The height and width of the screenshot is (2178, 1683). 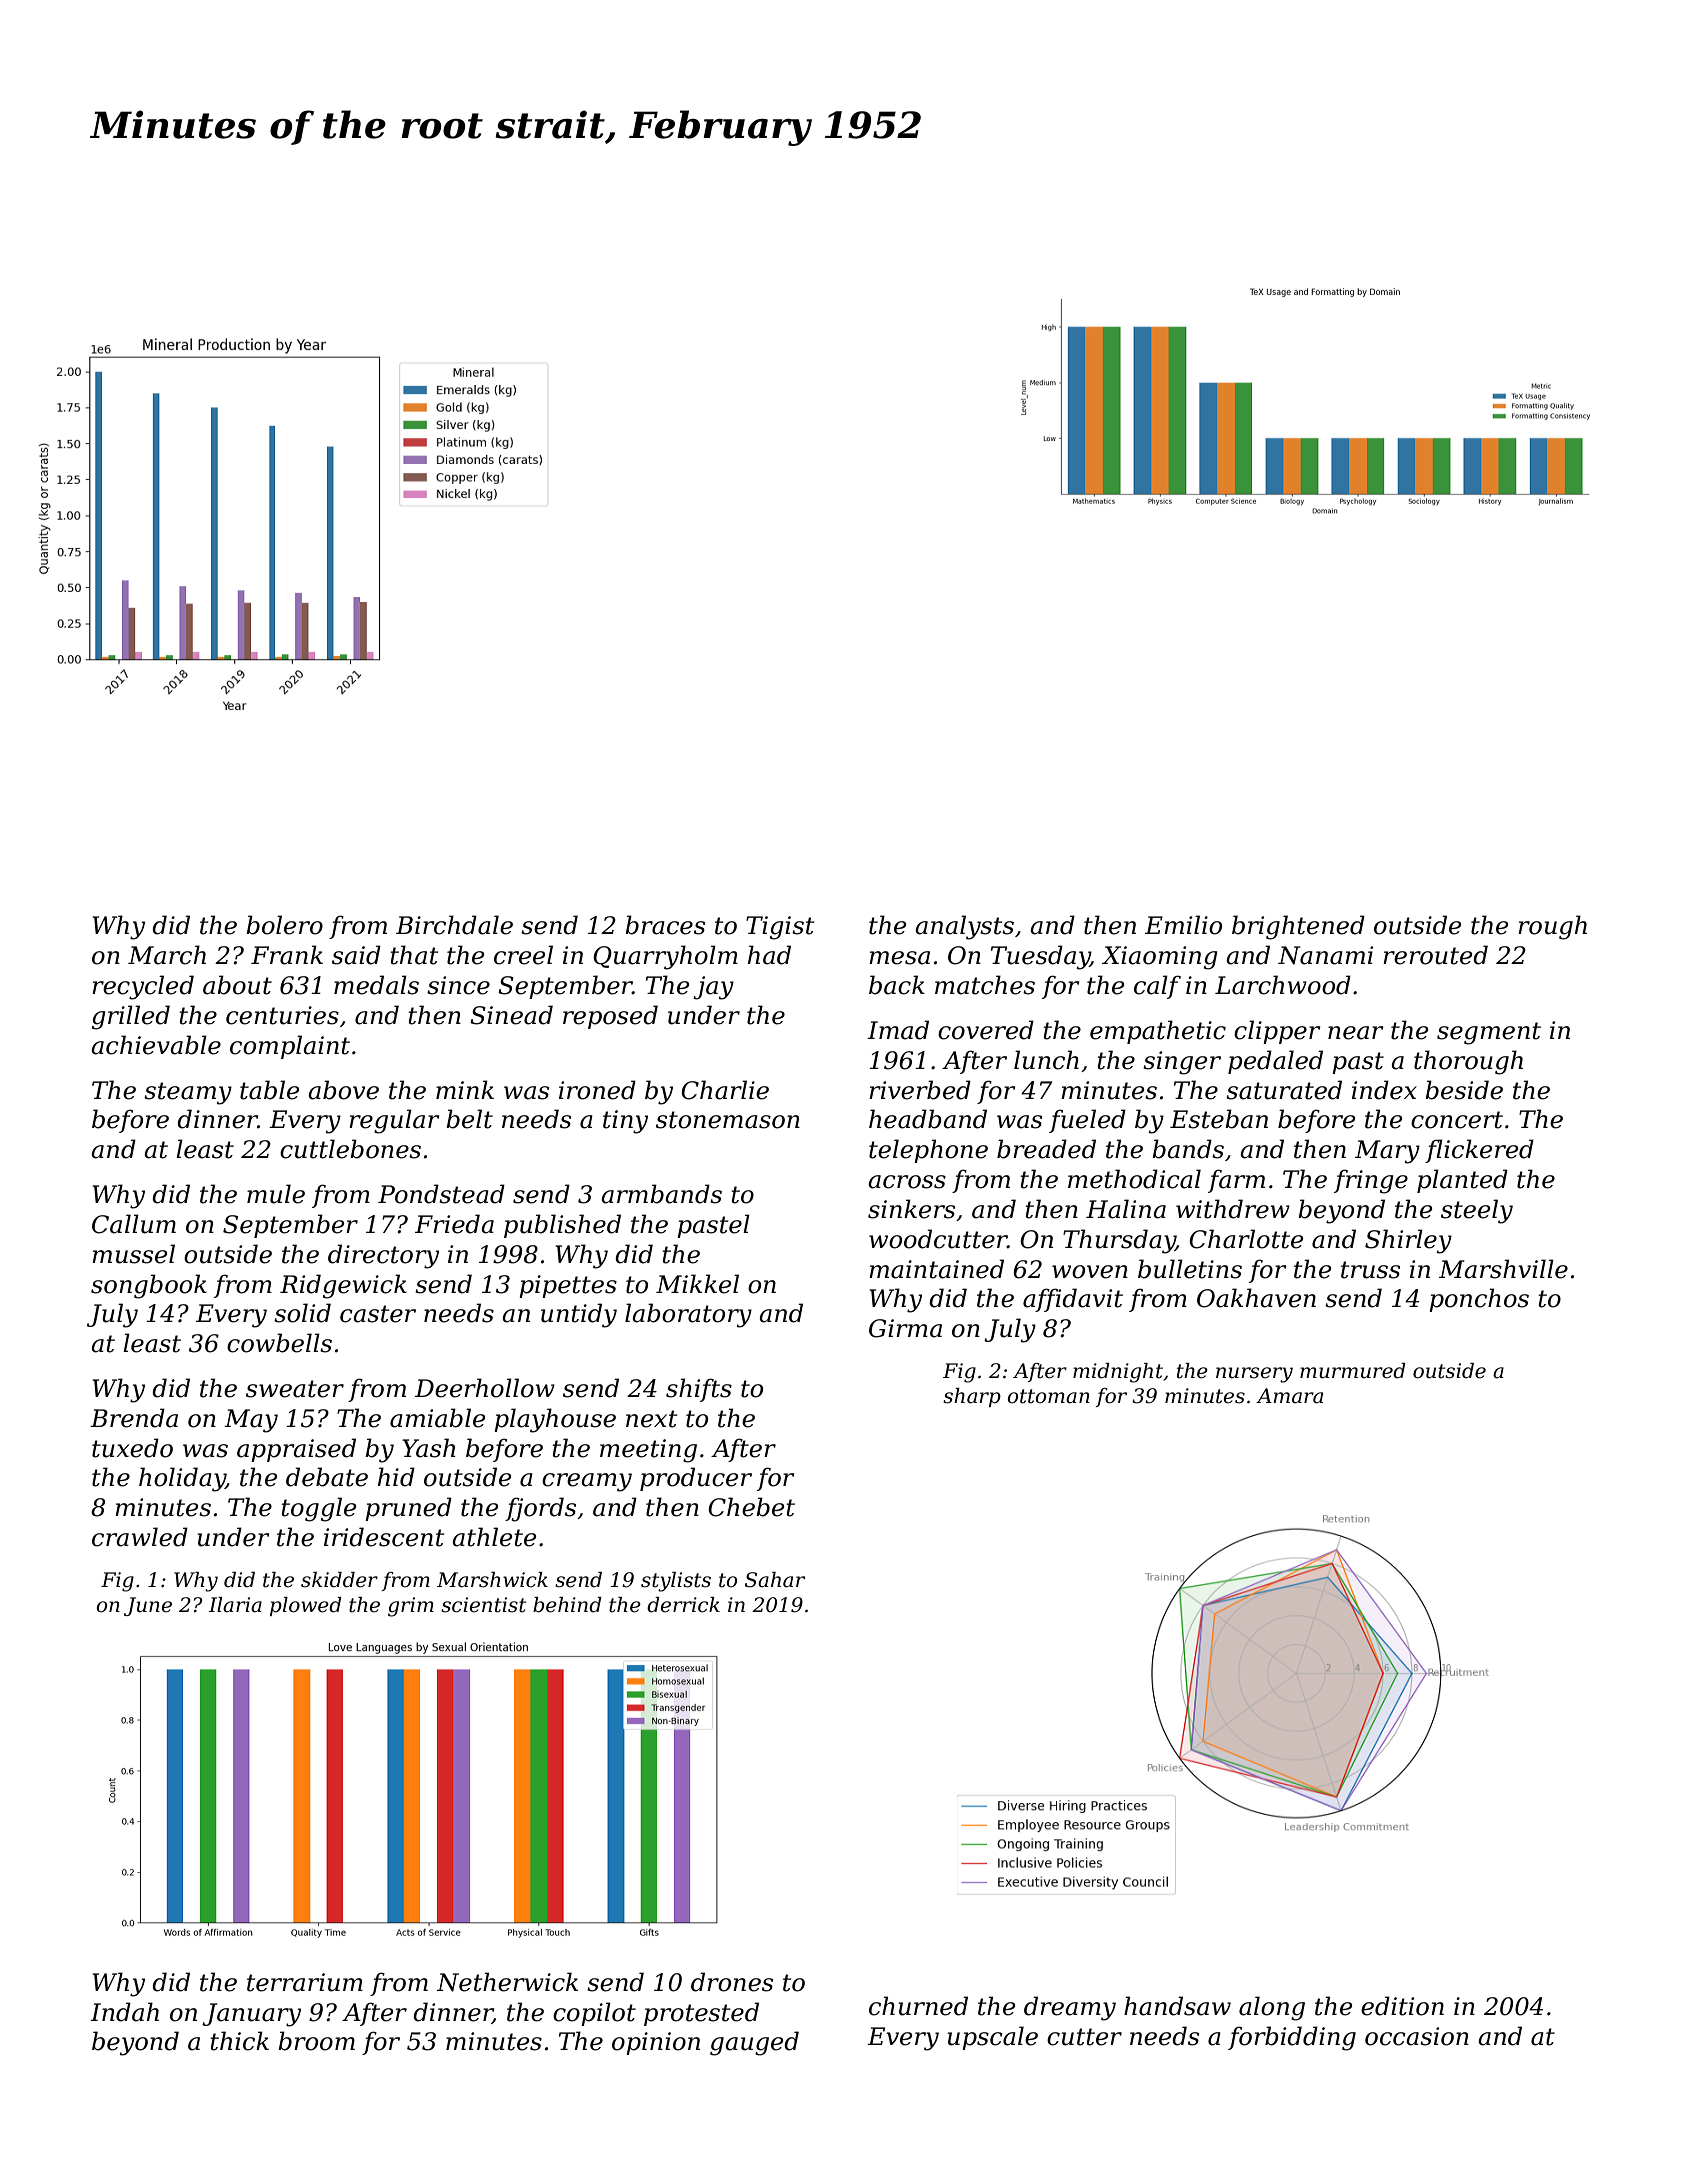 What do you see at coordinates (134, 1418) in the screenshot?
I see `Brenda` at bounding box center [134, 1418].
